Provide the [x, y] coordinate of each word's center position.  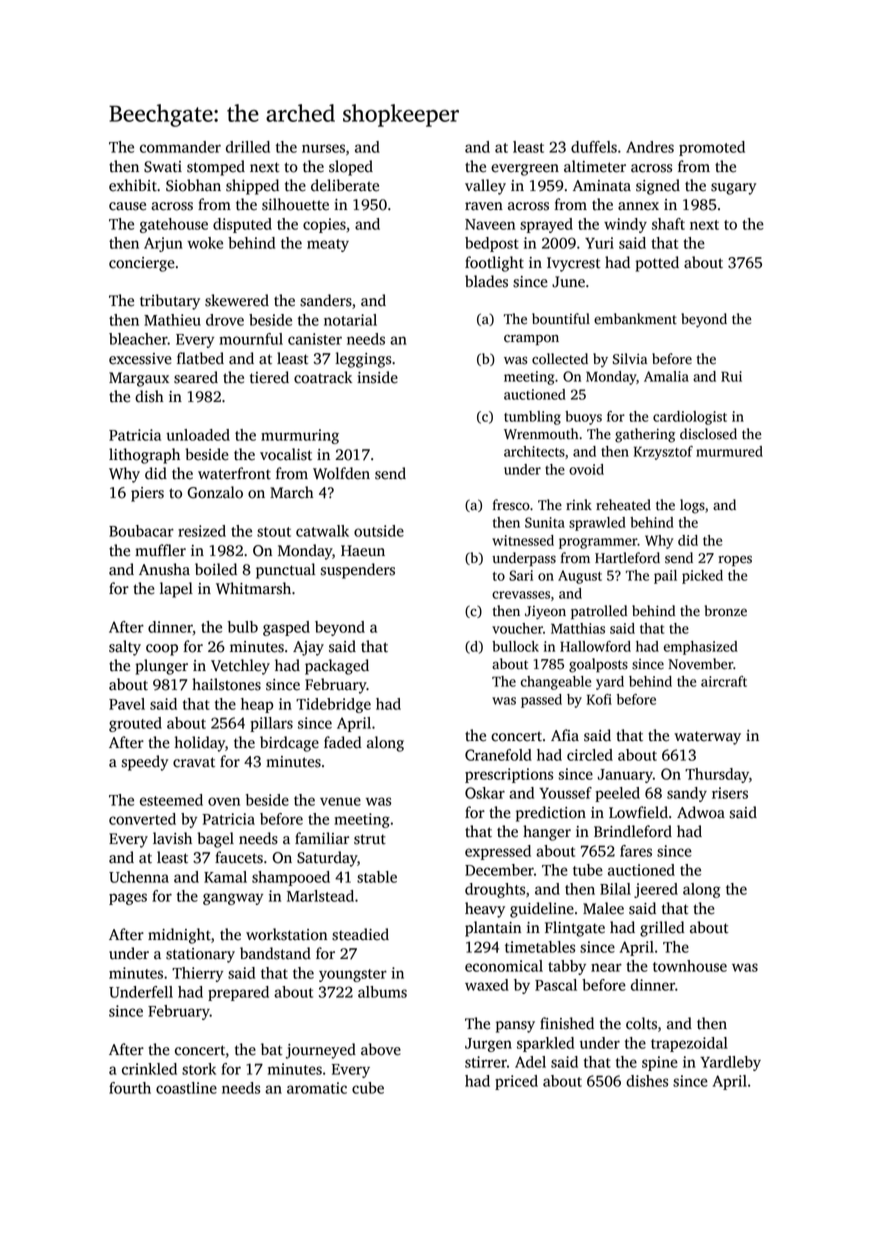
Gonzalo [215, 492]
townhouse [690, 966]
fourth [130, 1088]
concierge [142, 264]
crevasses [521, 595]
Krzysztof [663, 453]
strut [370, 839]
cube [368, 1088]
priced [516, 1082]
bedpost [492, 244]
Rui [731, 376]
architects [534, 451]
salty [125, 648]
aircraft [724, 681]
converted [142, 819]
